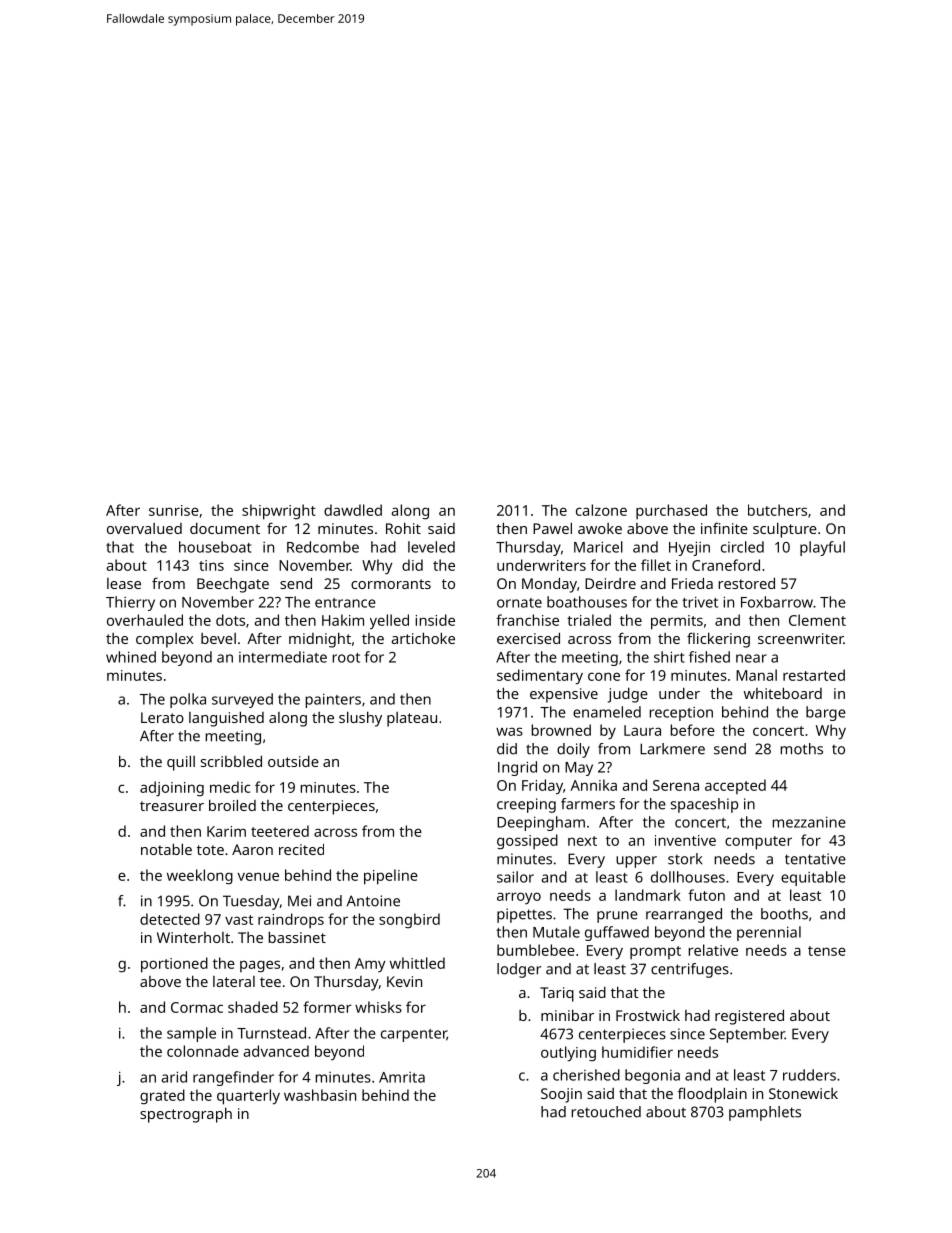  I want to click on detected, so click(170, 919).
